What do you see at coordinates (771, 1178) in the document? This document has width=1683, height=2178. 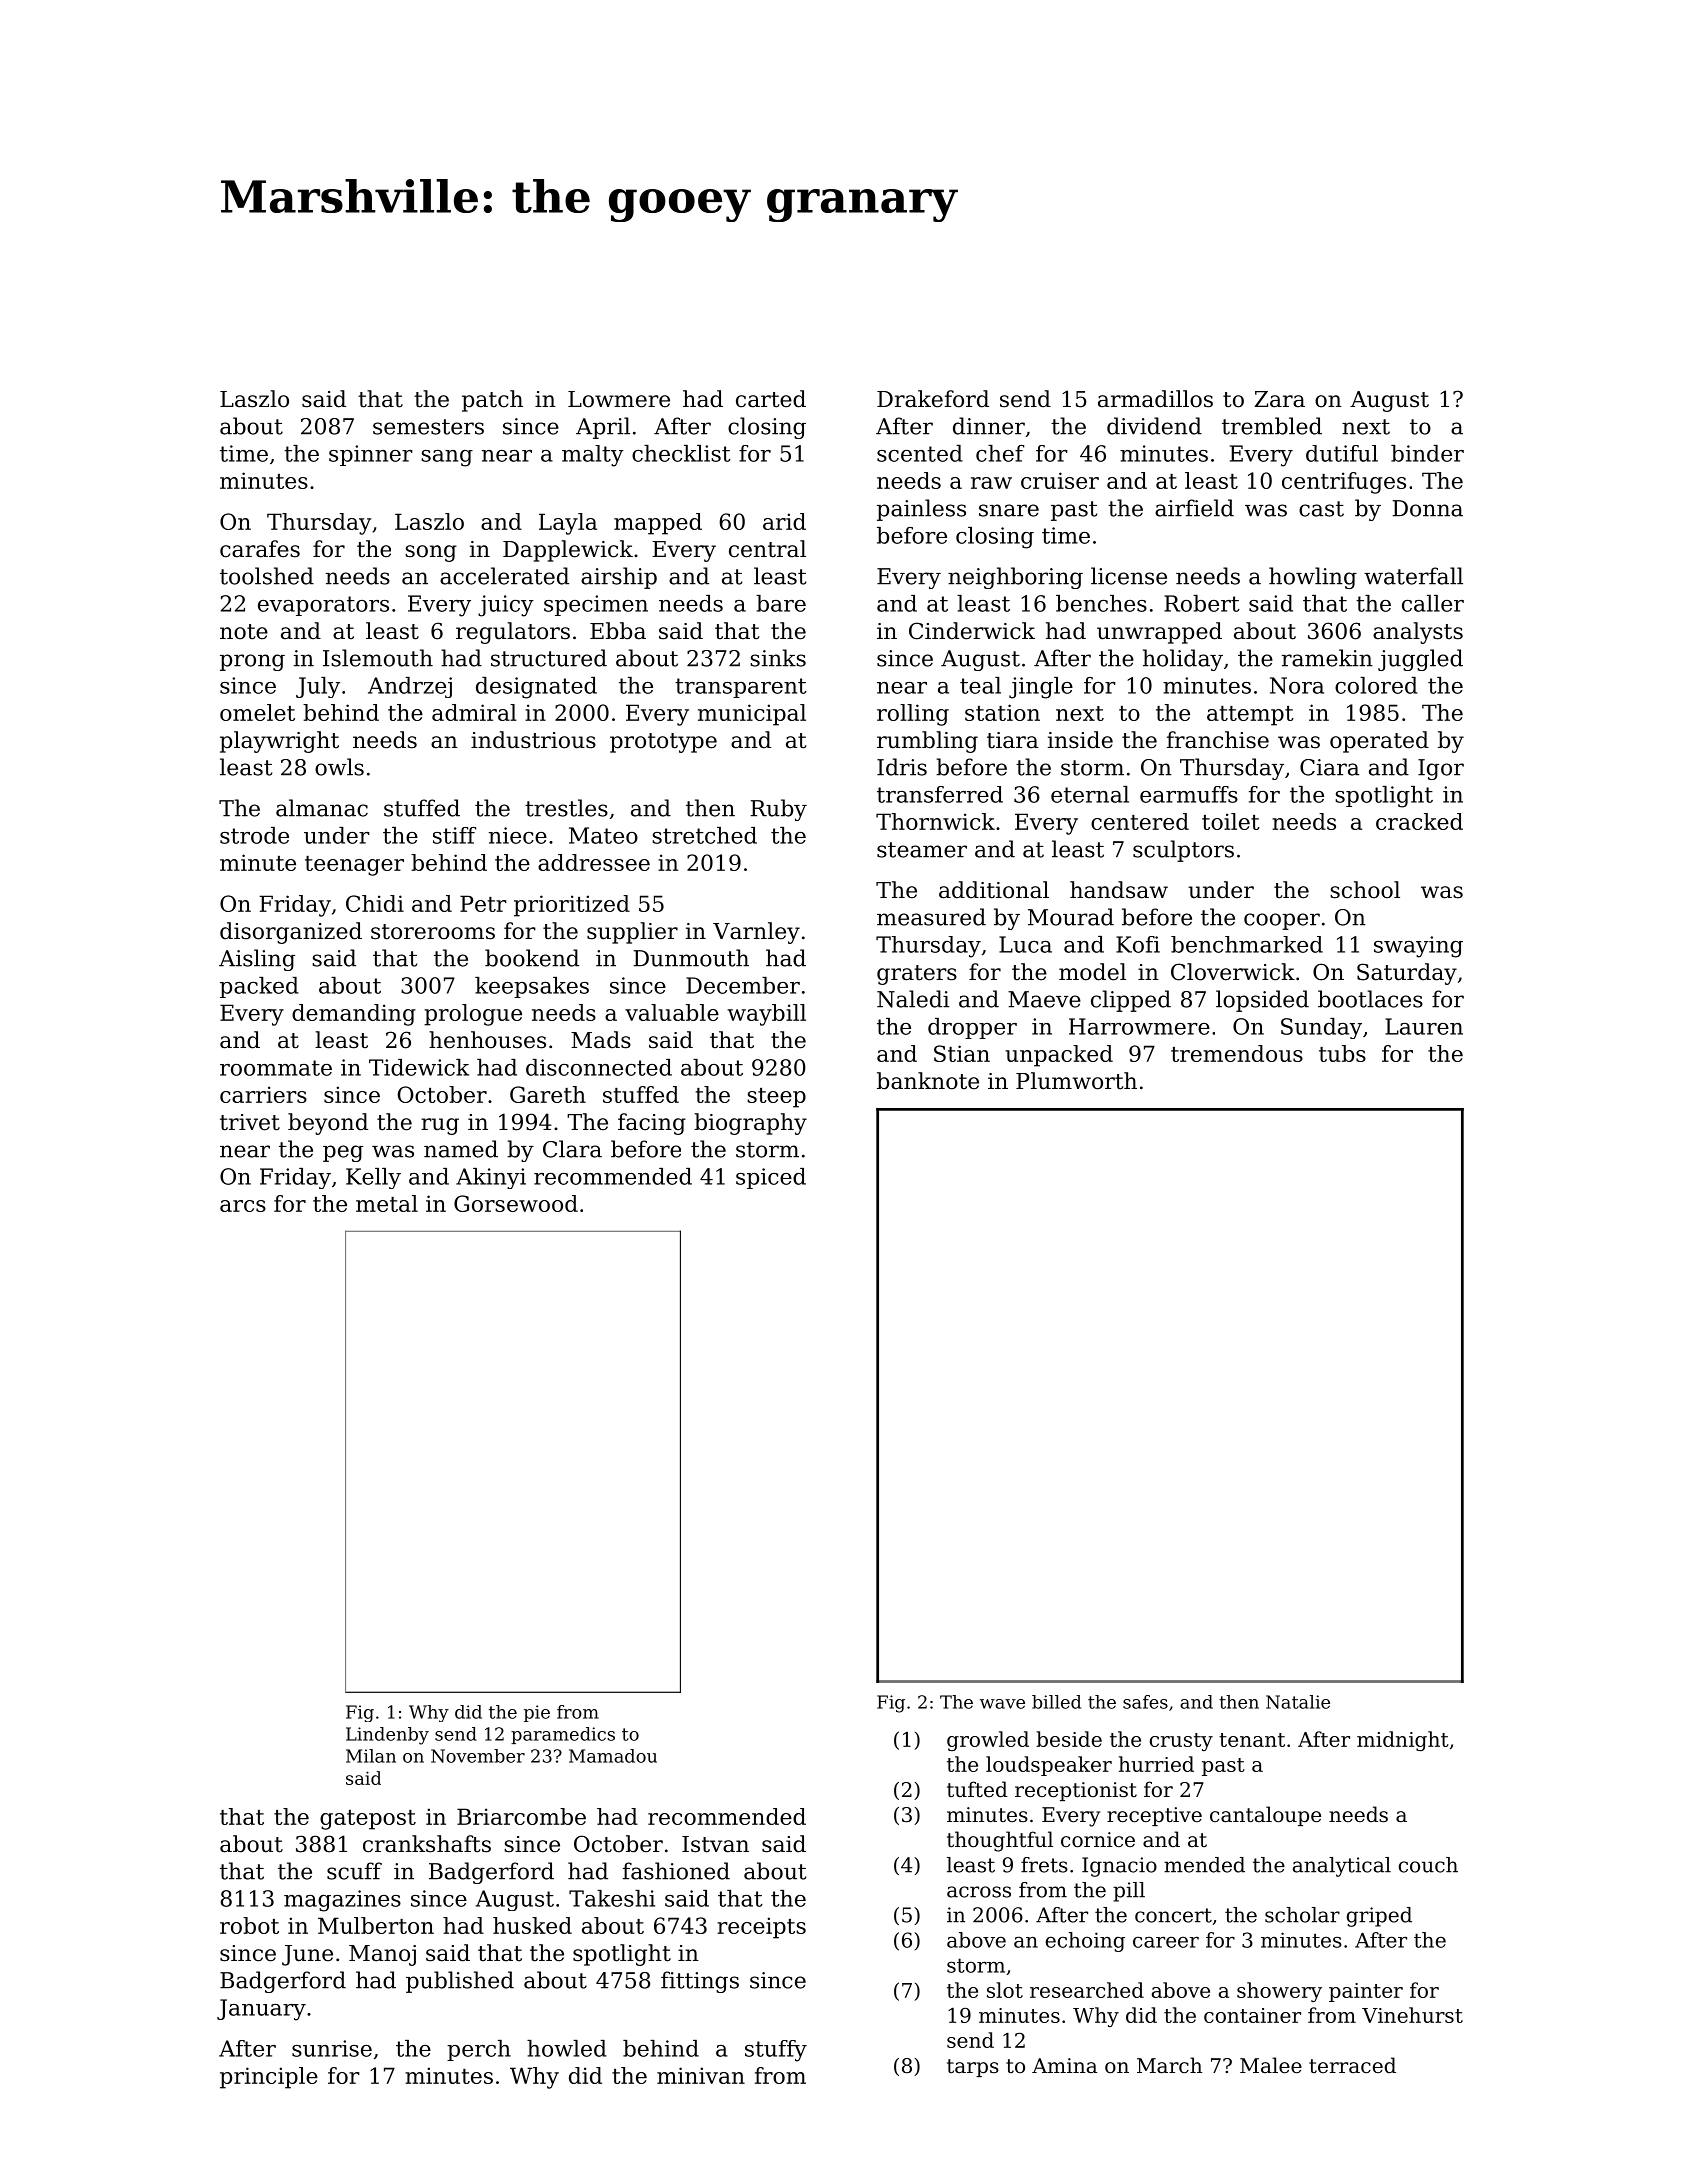 I see `spiced` at bounding box center [771, 1178].
